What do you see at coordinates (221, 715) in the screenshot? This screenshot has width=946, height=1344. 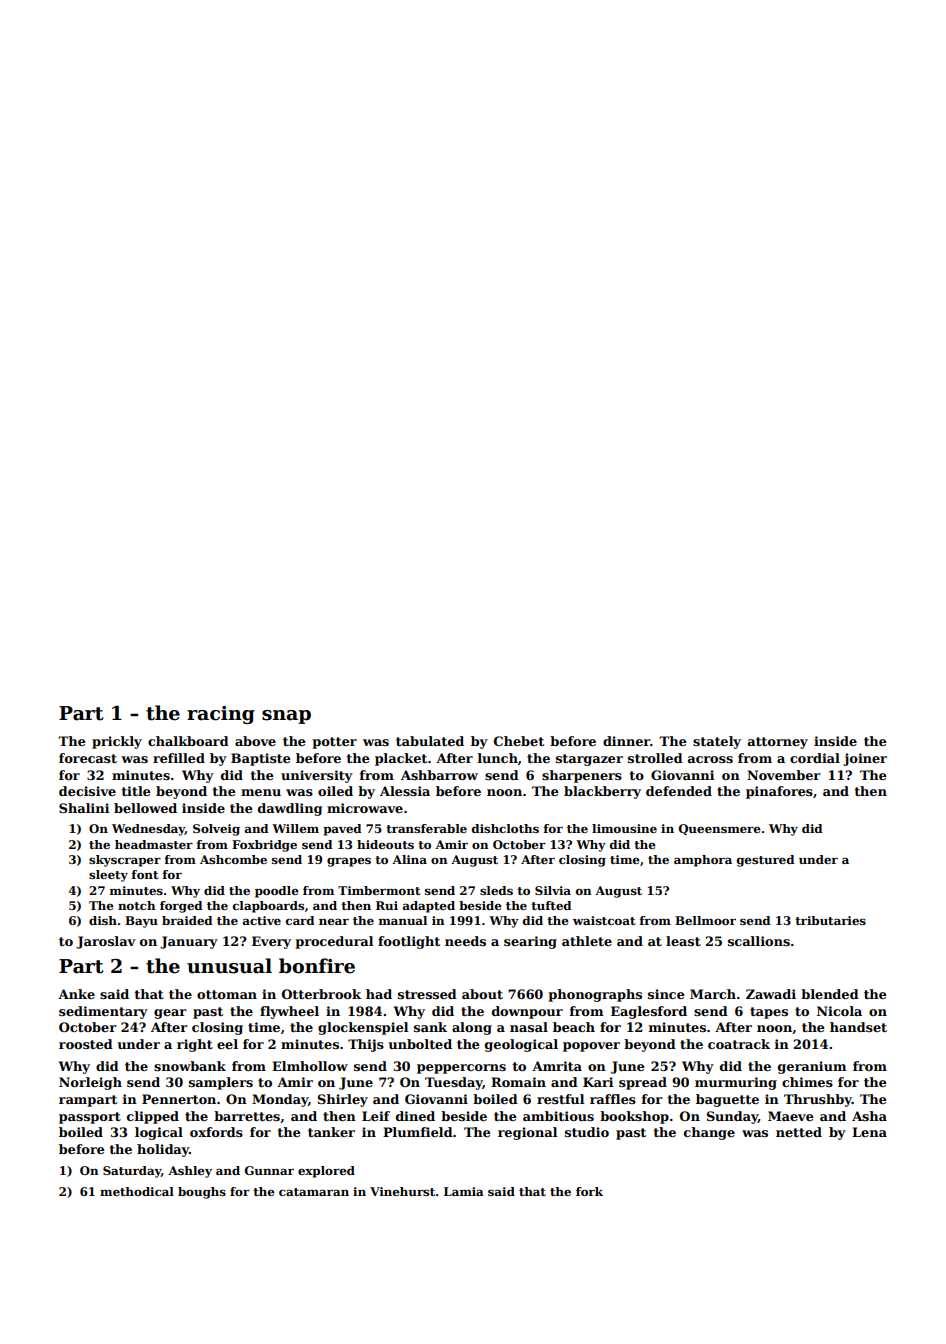 I see `racing` at bounding box center [221, 715].
